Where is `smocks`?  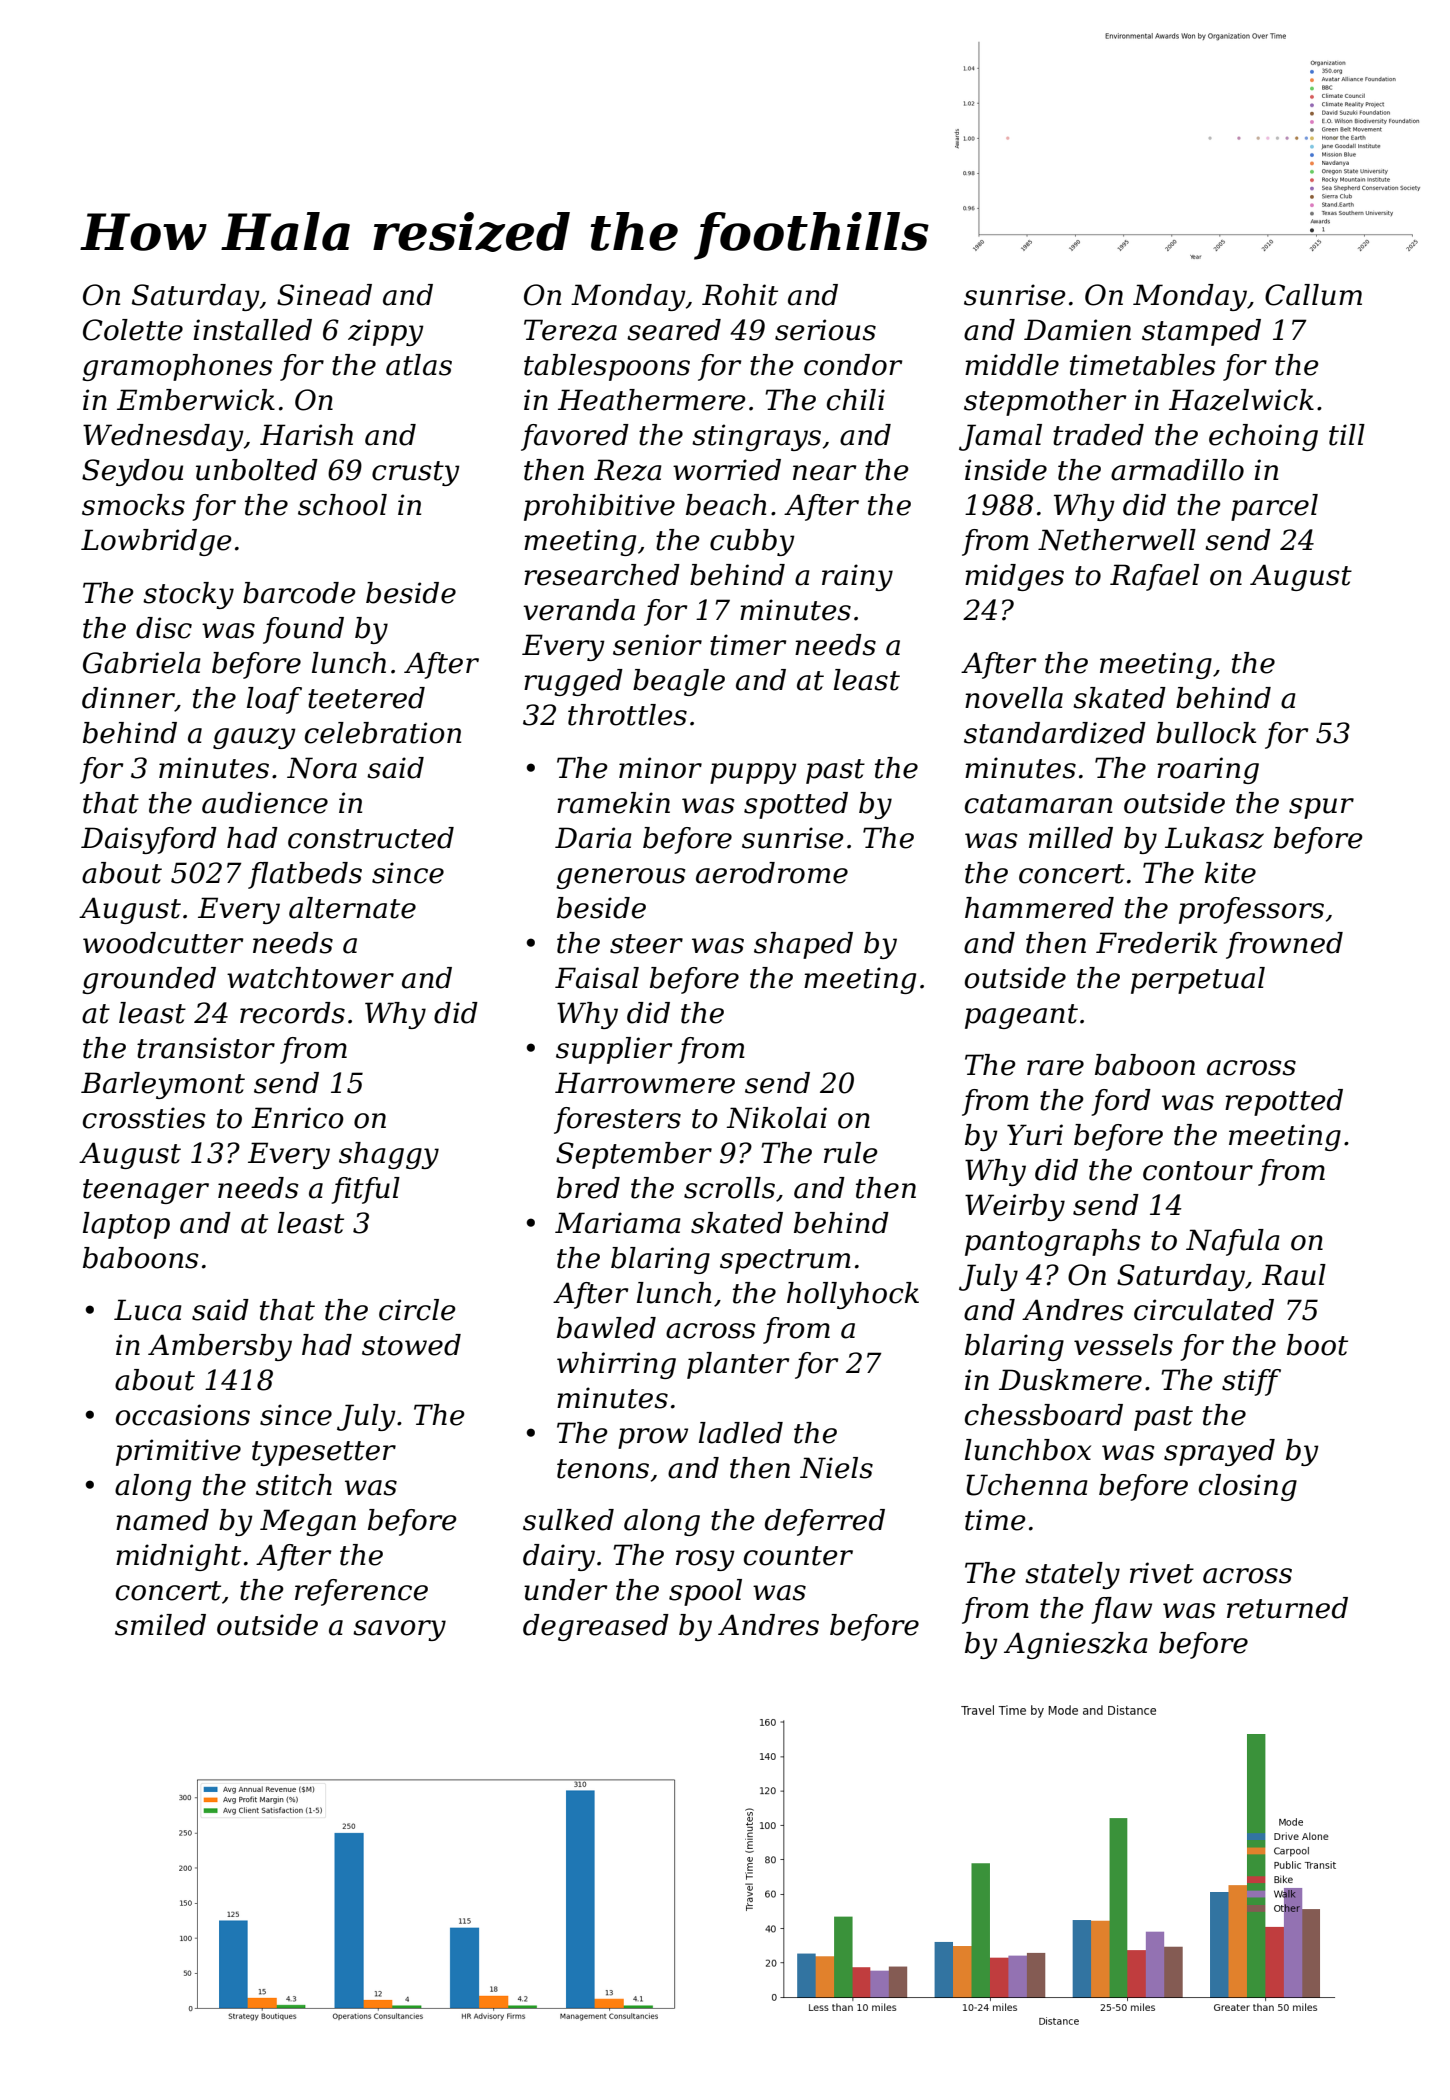 smocks is located at coordinates (133, 505).
